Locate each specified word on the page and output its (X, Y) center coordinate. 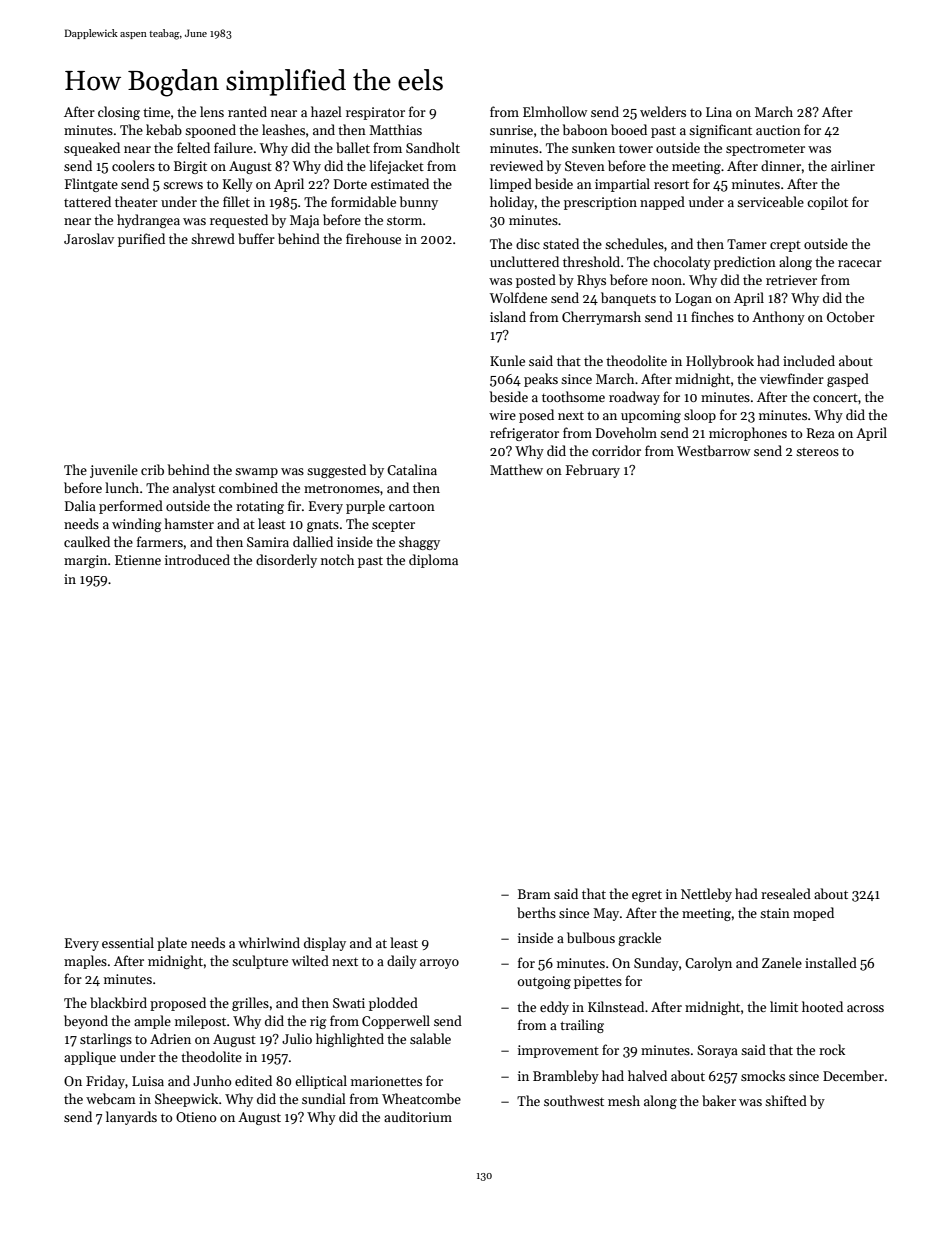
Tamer (747, 244)
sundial (324, 1098)
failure (233, 147)
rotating (260, 507)
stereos (817, 452)
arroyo (439, 964)
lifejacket (396, 167)
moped (813, 914)
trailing (582, 1026)
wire (502, 415)
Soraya (717, 1051)
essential (128, 942)
